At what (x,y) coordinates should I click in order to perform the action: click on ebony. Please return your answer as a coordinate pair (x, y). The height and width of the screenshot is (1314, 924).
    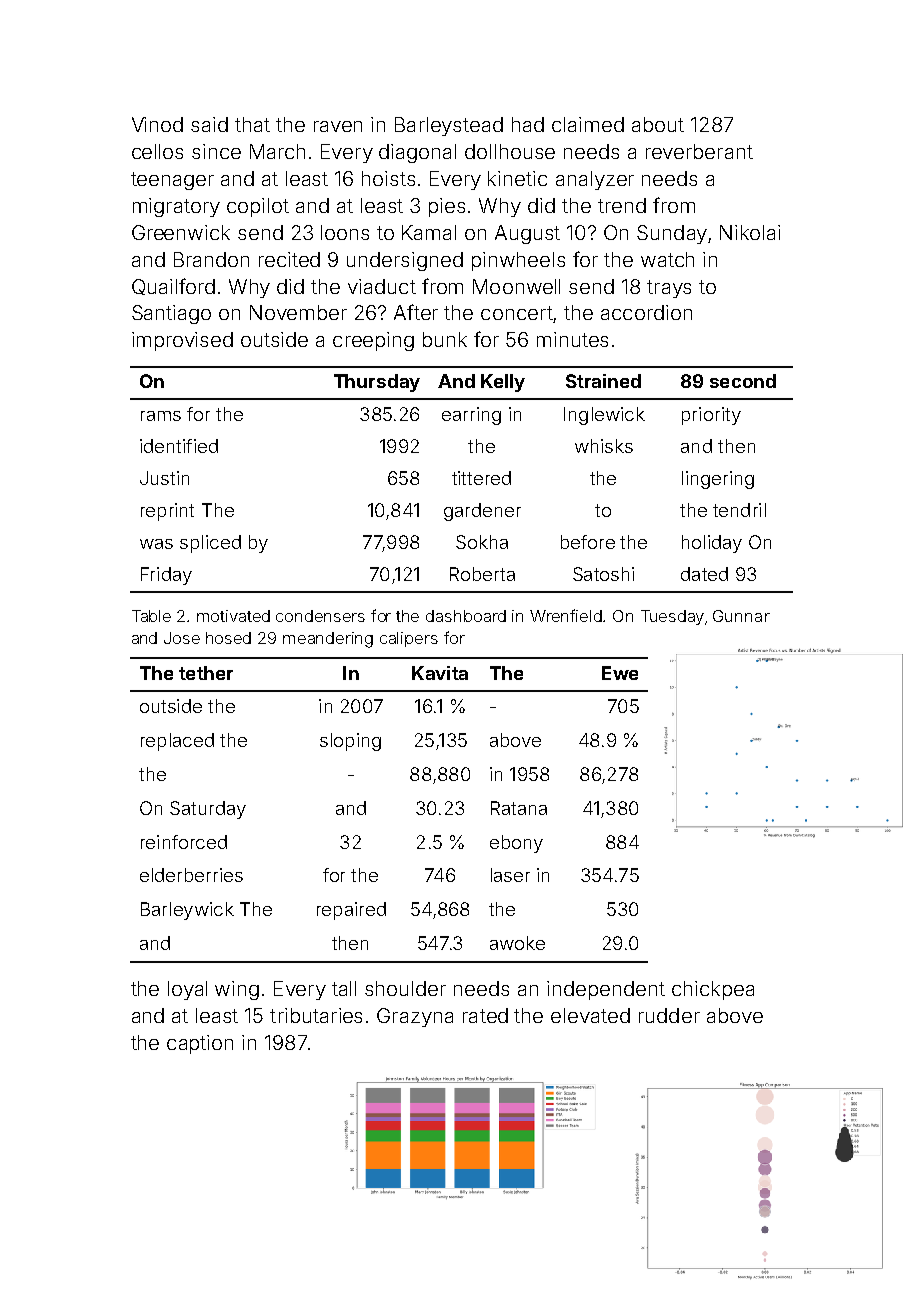
    Looking at the image, I should click on (516, 844).
